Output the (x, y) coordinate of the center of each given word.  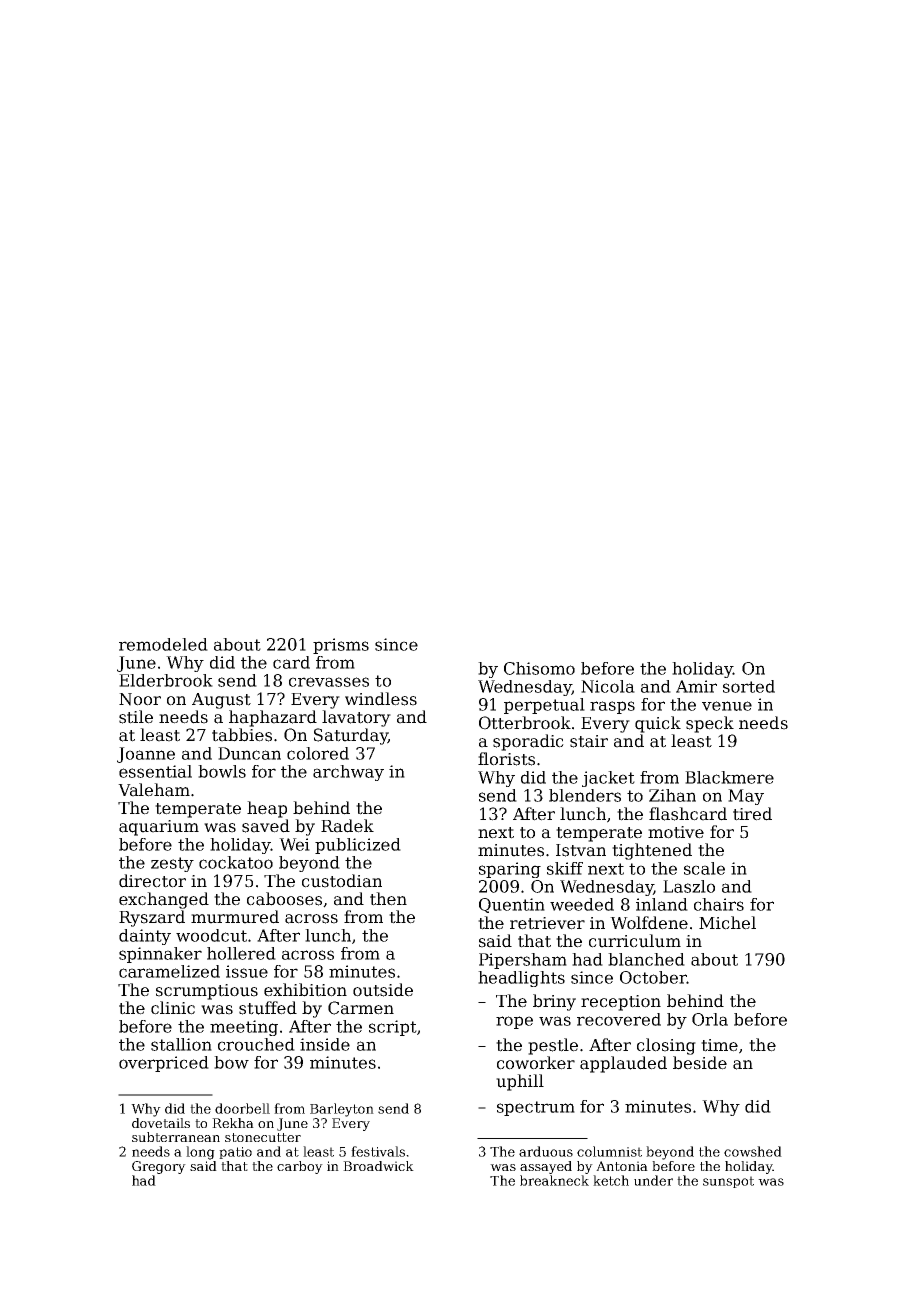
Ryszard (152, 918)
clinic (173, 1008)
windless (381, 699)
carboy (300, 1167)
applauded (623, 1064)
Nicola (608, 686)
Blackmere (729, 777)
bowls (222, 771)
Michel (727, 923)
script (393, 1028)
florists (506, 759)
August (221, 701)
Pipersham (523, 961)
